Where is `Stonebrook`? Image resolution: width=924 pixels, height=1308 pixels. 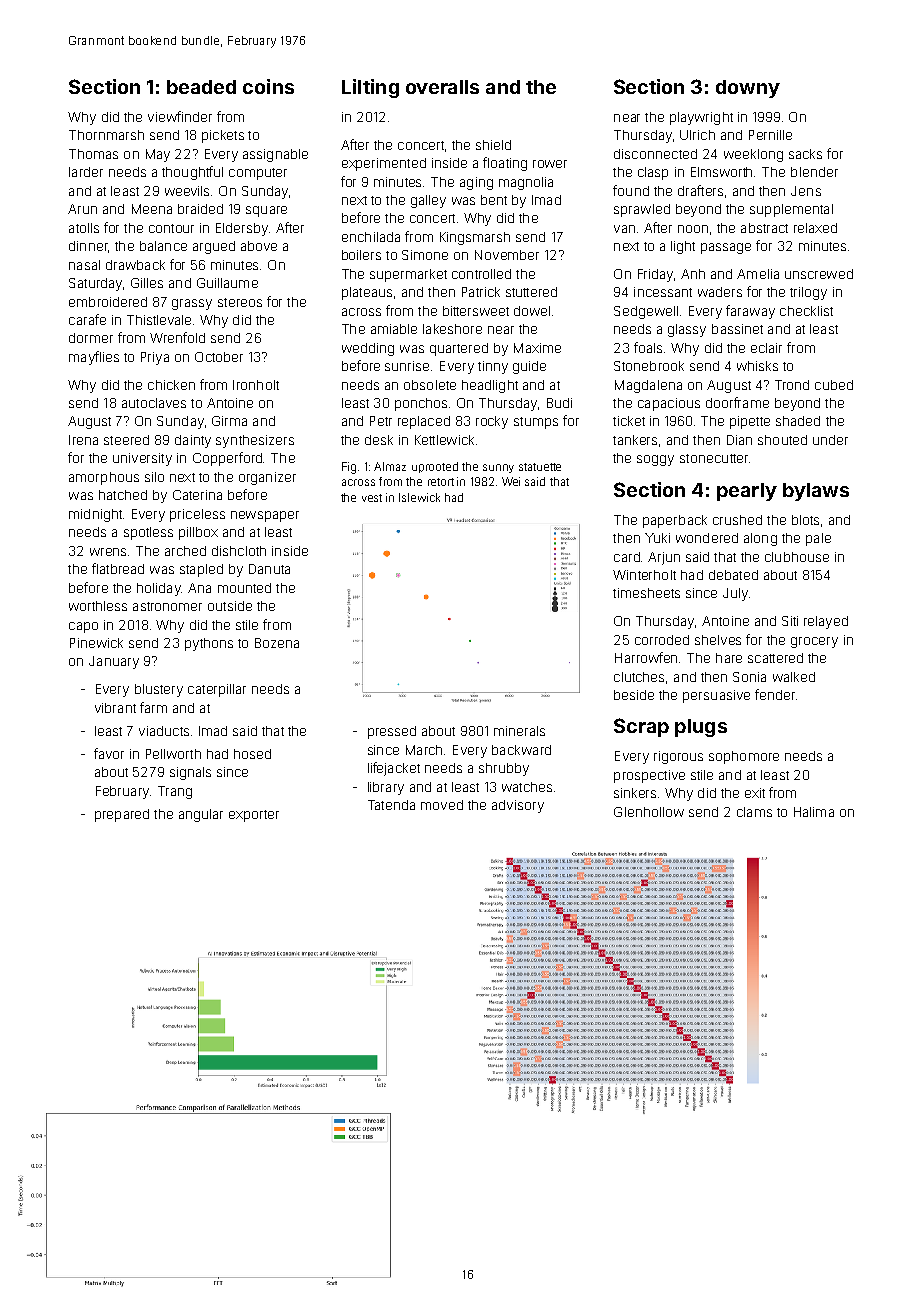
Stonebrook is located at coordinates (649, 366).
